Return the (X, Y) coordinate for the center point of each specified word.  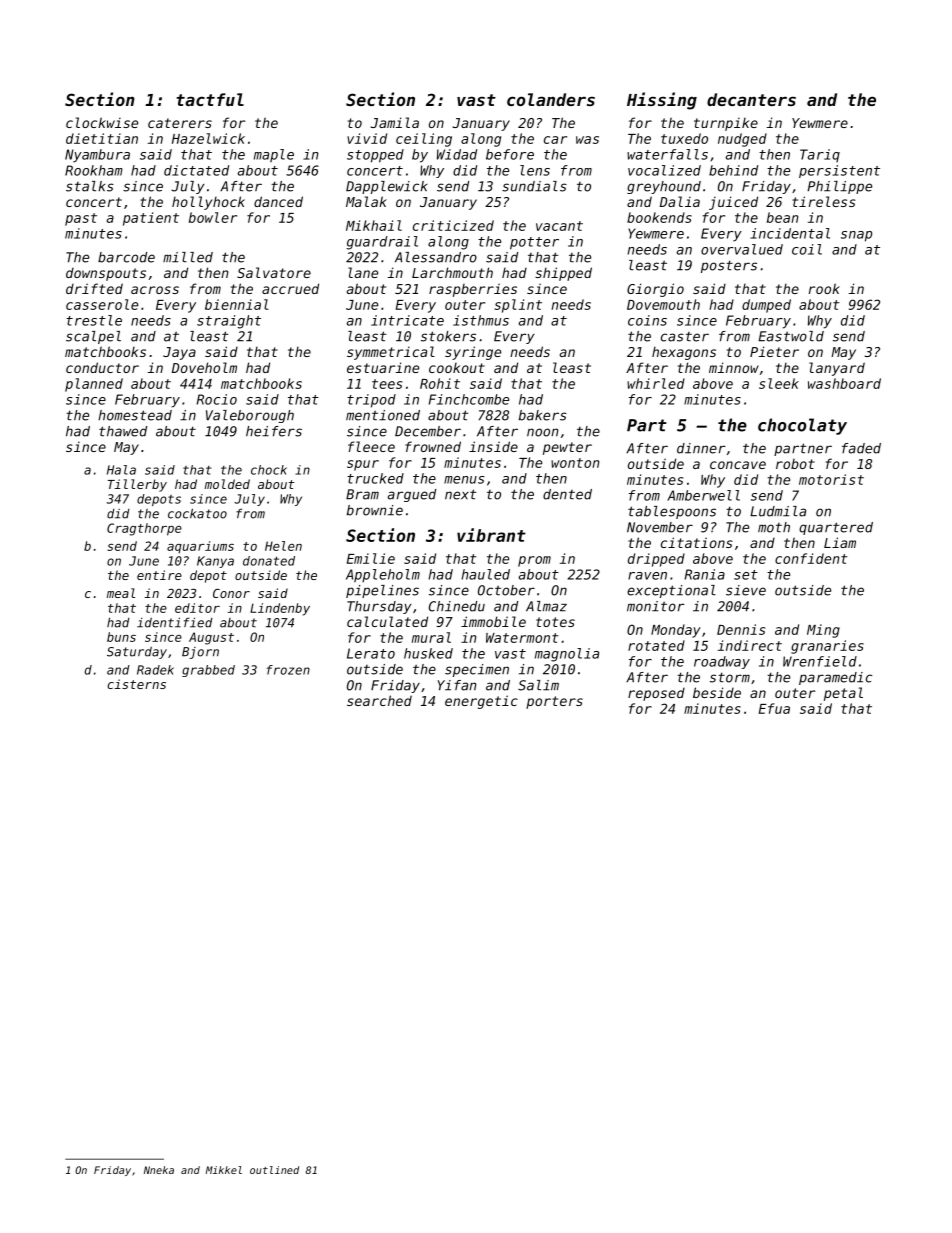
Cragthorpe (144, 529)
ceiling (424, 140)
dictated (196, 170)
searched (379, 700)
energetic (481, 702)
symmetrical (391, 353)
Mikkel (224, 1170)
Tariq (820, 155)
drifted (94, 288)
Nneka (159, 1170)
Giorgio (655, 290)
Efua (774, 708)
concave (738, 465)
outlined (274, 1170)
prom (534, 561)
